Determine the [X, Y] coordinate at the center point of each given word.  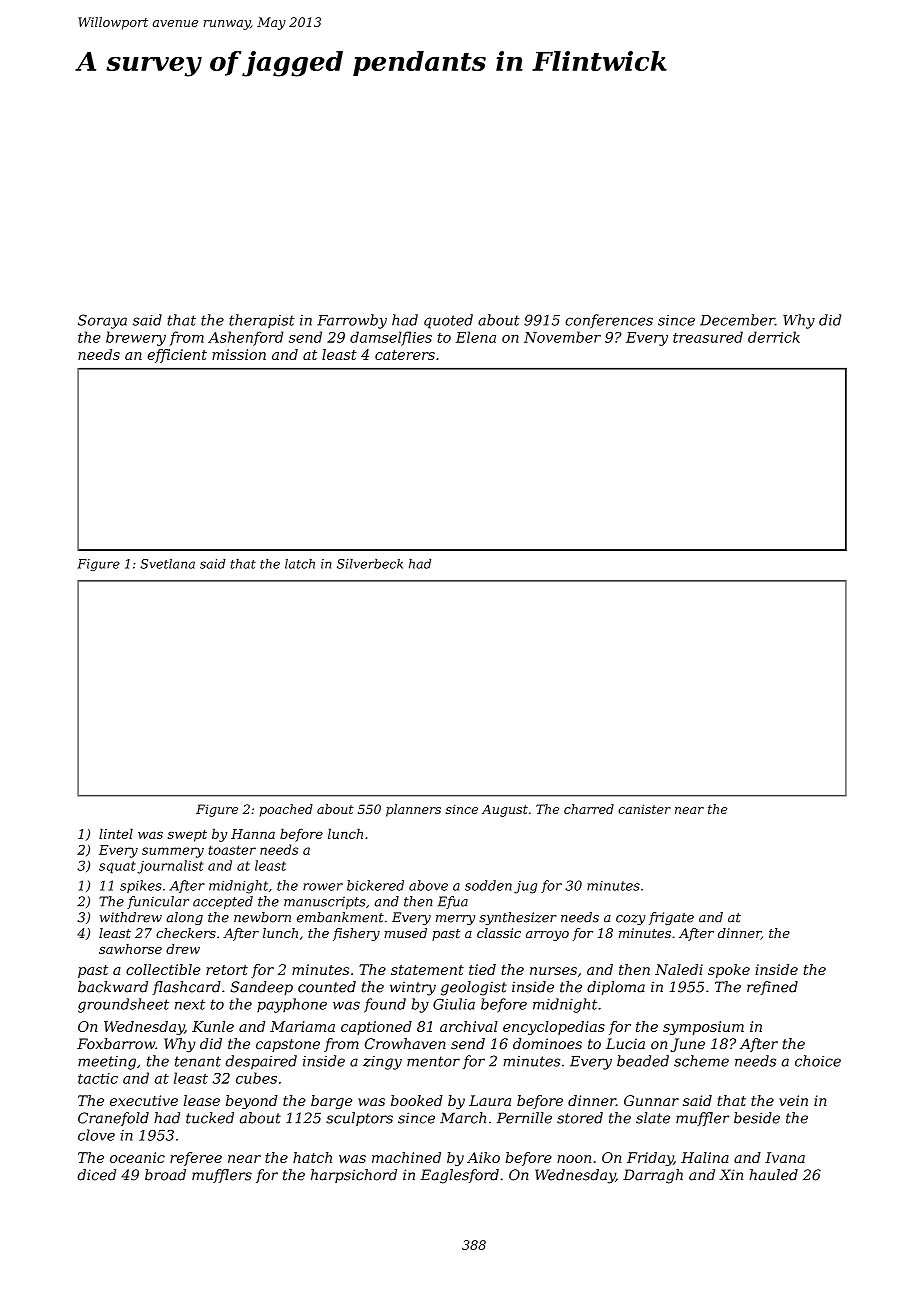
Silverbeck [370, 564]
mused [405, 933]
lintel [116, 833]
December [737, 320]
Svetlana [167, 564]
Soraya [102, 321]
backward [113, 987]
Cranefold [113, 1119]
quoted [448, 321]
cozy [631, 920]
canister [644, 809]
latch [300, 564]
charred [589, 809]
